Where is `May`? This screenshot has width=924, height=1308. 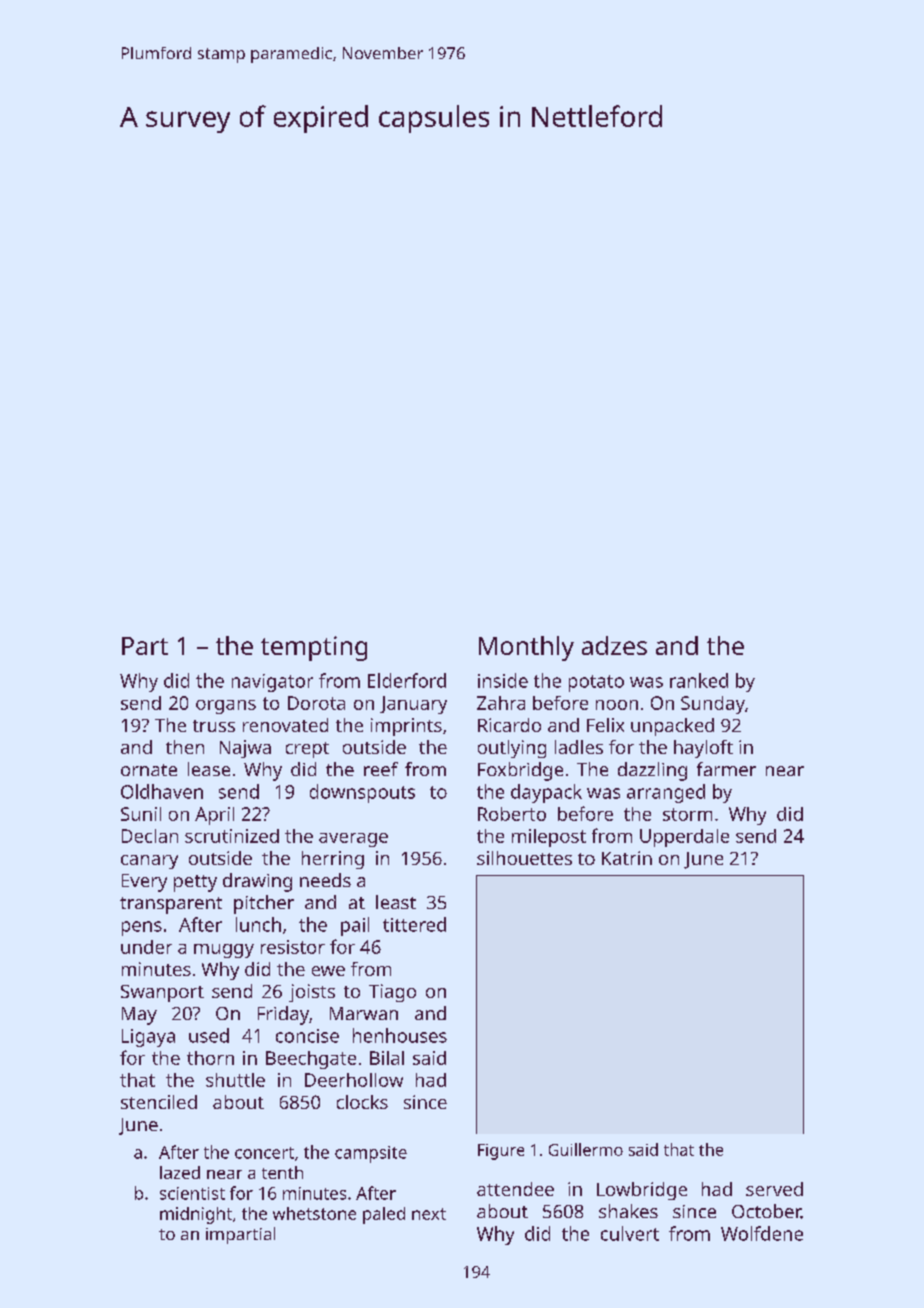
May is located at coordinates (139, 1016).
